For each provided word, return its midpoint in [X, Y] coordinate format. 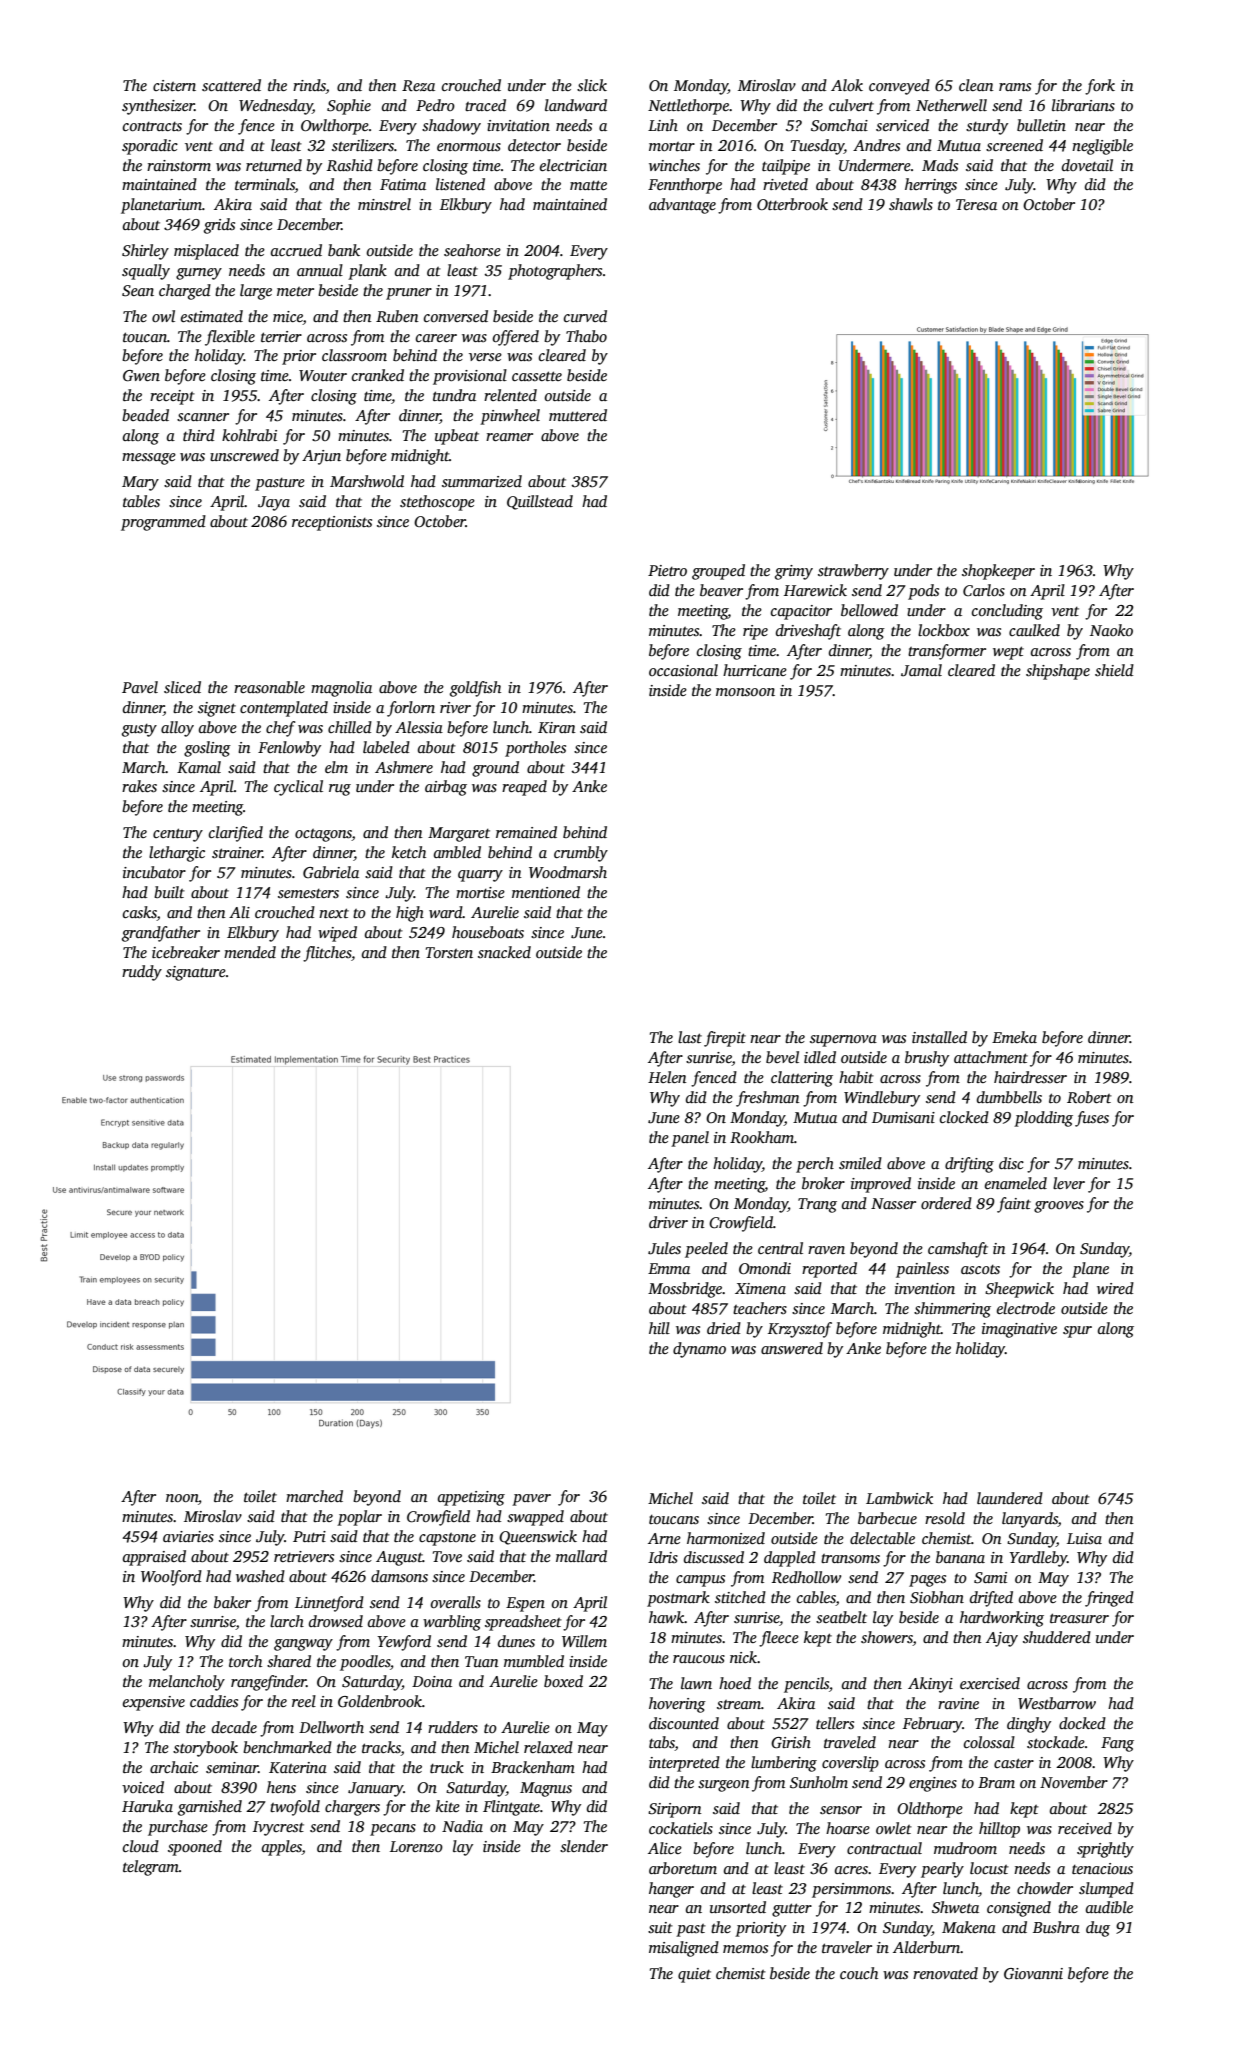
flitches [327, 954]
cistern [174, 86]
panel [690, 1139]
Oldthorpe [930, 1810]
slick [592, 85]
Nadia [462, 1826]
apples [282, 1848]
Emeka [1014, 1037]
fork [1100, 87]
